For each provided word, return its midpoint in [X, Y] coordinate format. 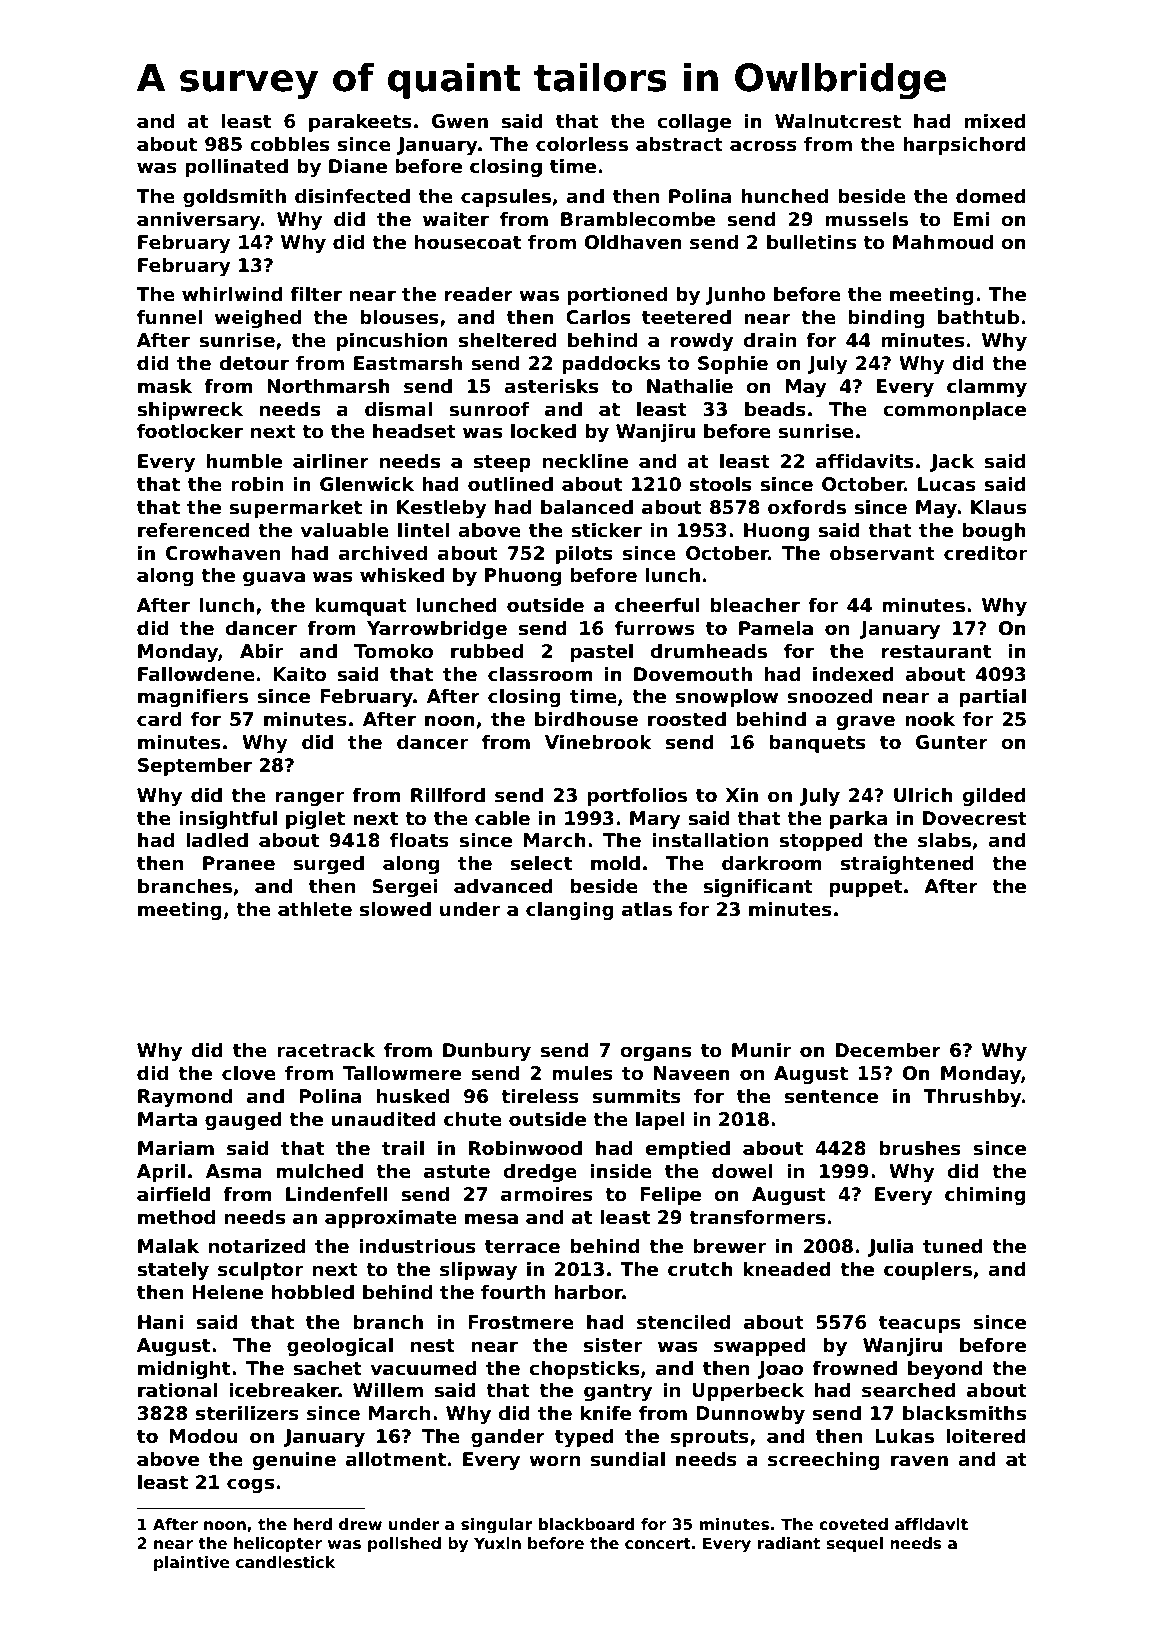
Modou [204, 1436]
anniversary [199, 220]
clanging [570, 910]
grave [865, 722]
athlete [315, 909]
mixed [995, 121]
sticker [606, 530]
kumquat [361, 606]
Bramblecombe [638, 219]
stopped [821, 841]
